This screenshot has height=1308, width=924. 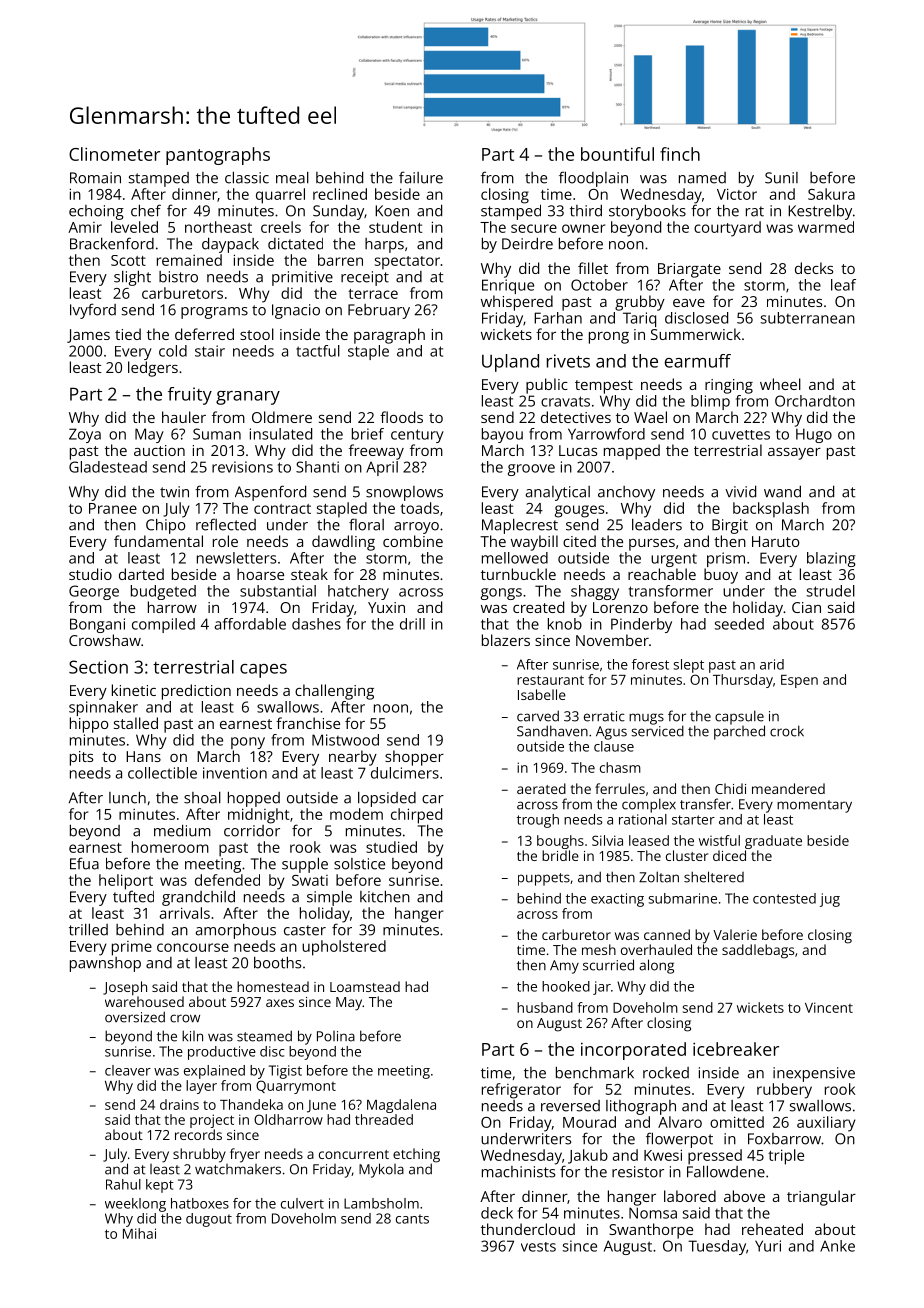 What do you see at coordinates (163, 625) in the screenshot?
I see `compiled` at bounding box center [163, 625].
